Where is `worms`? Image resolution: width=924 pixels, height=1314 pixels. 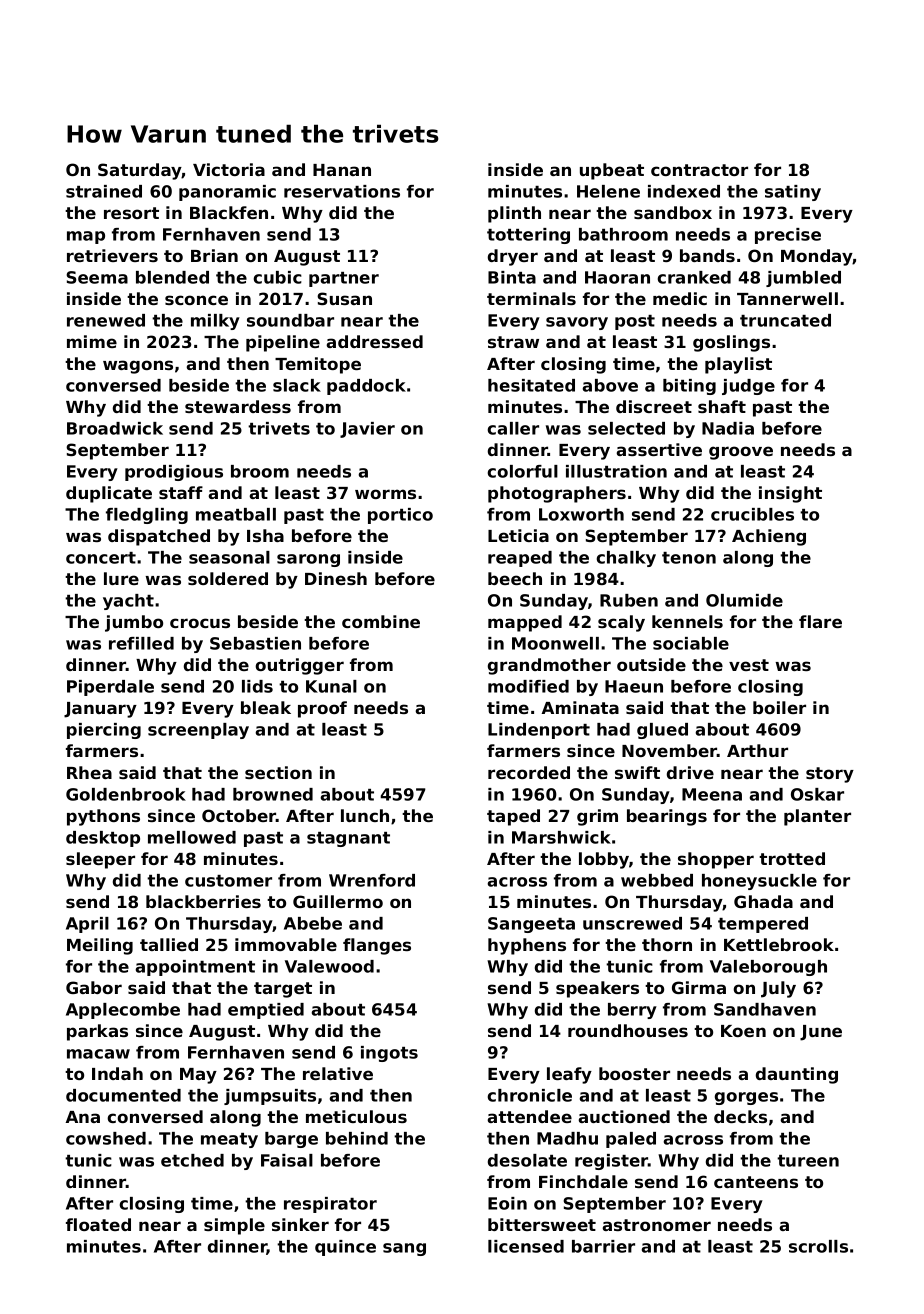 worms is located at coordinates (385, 494).
